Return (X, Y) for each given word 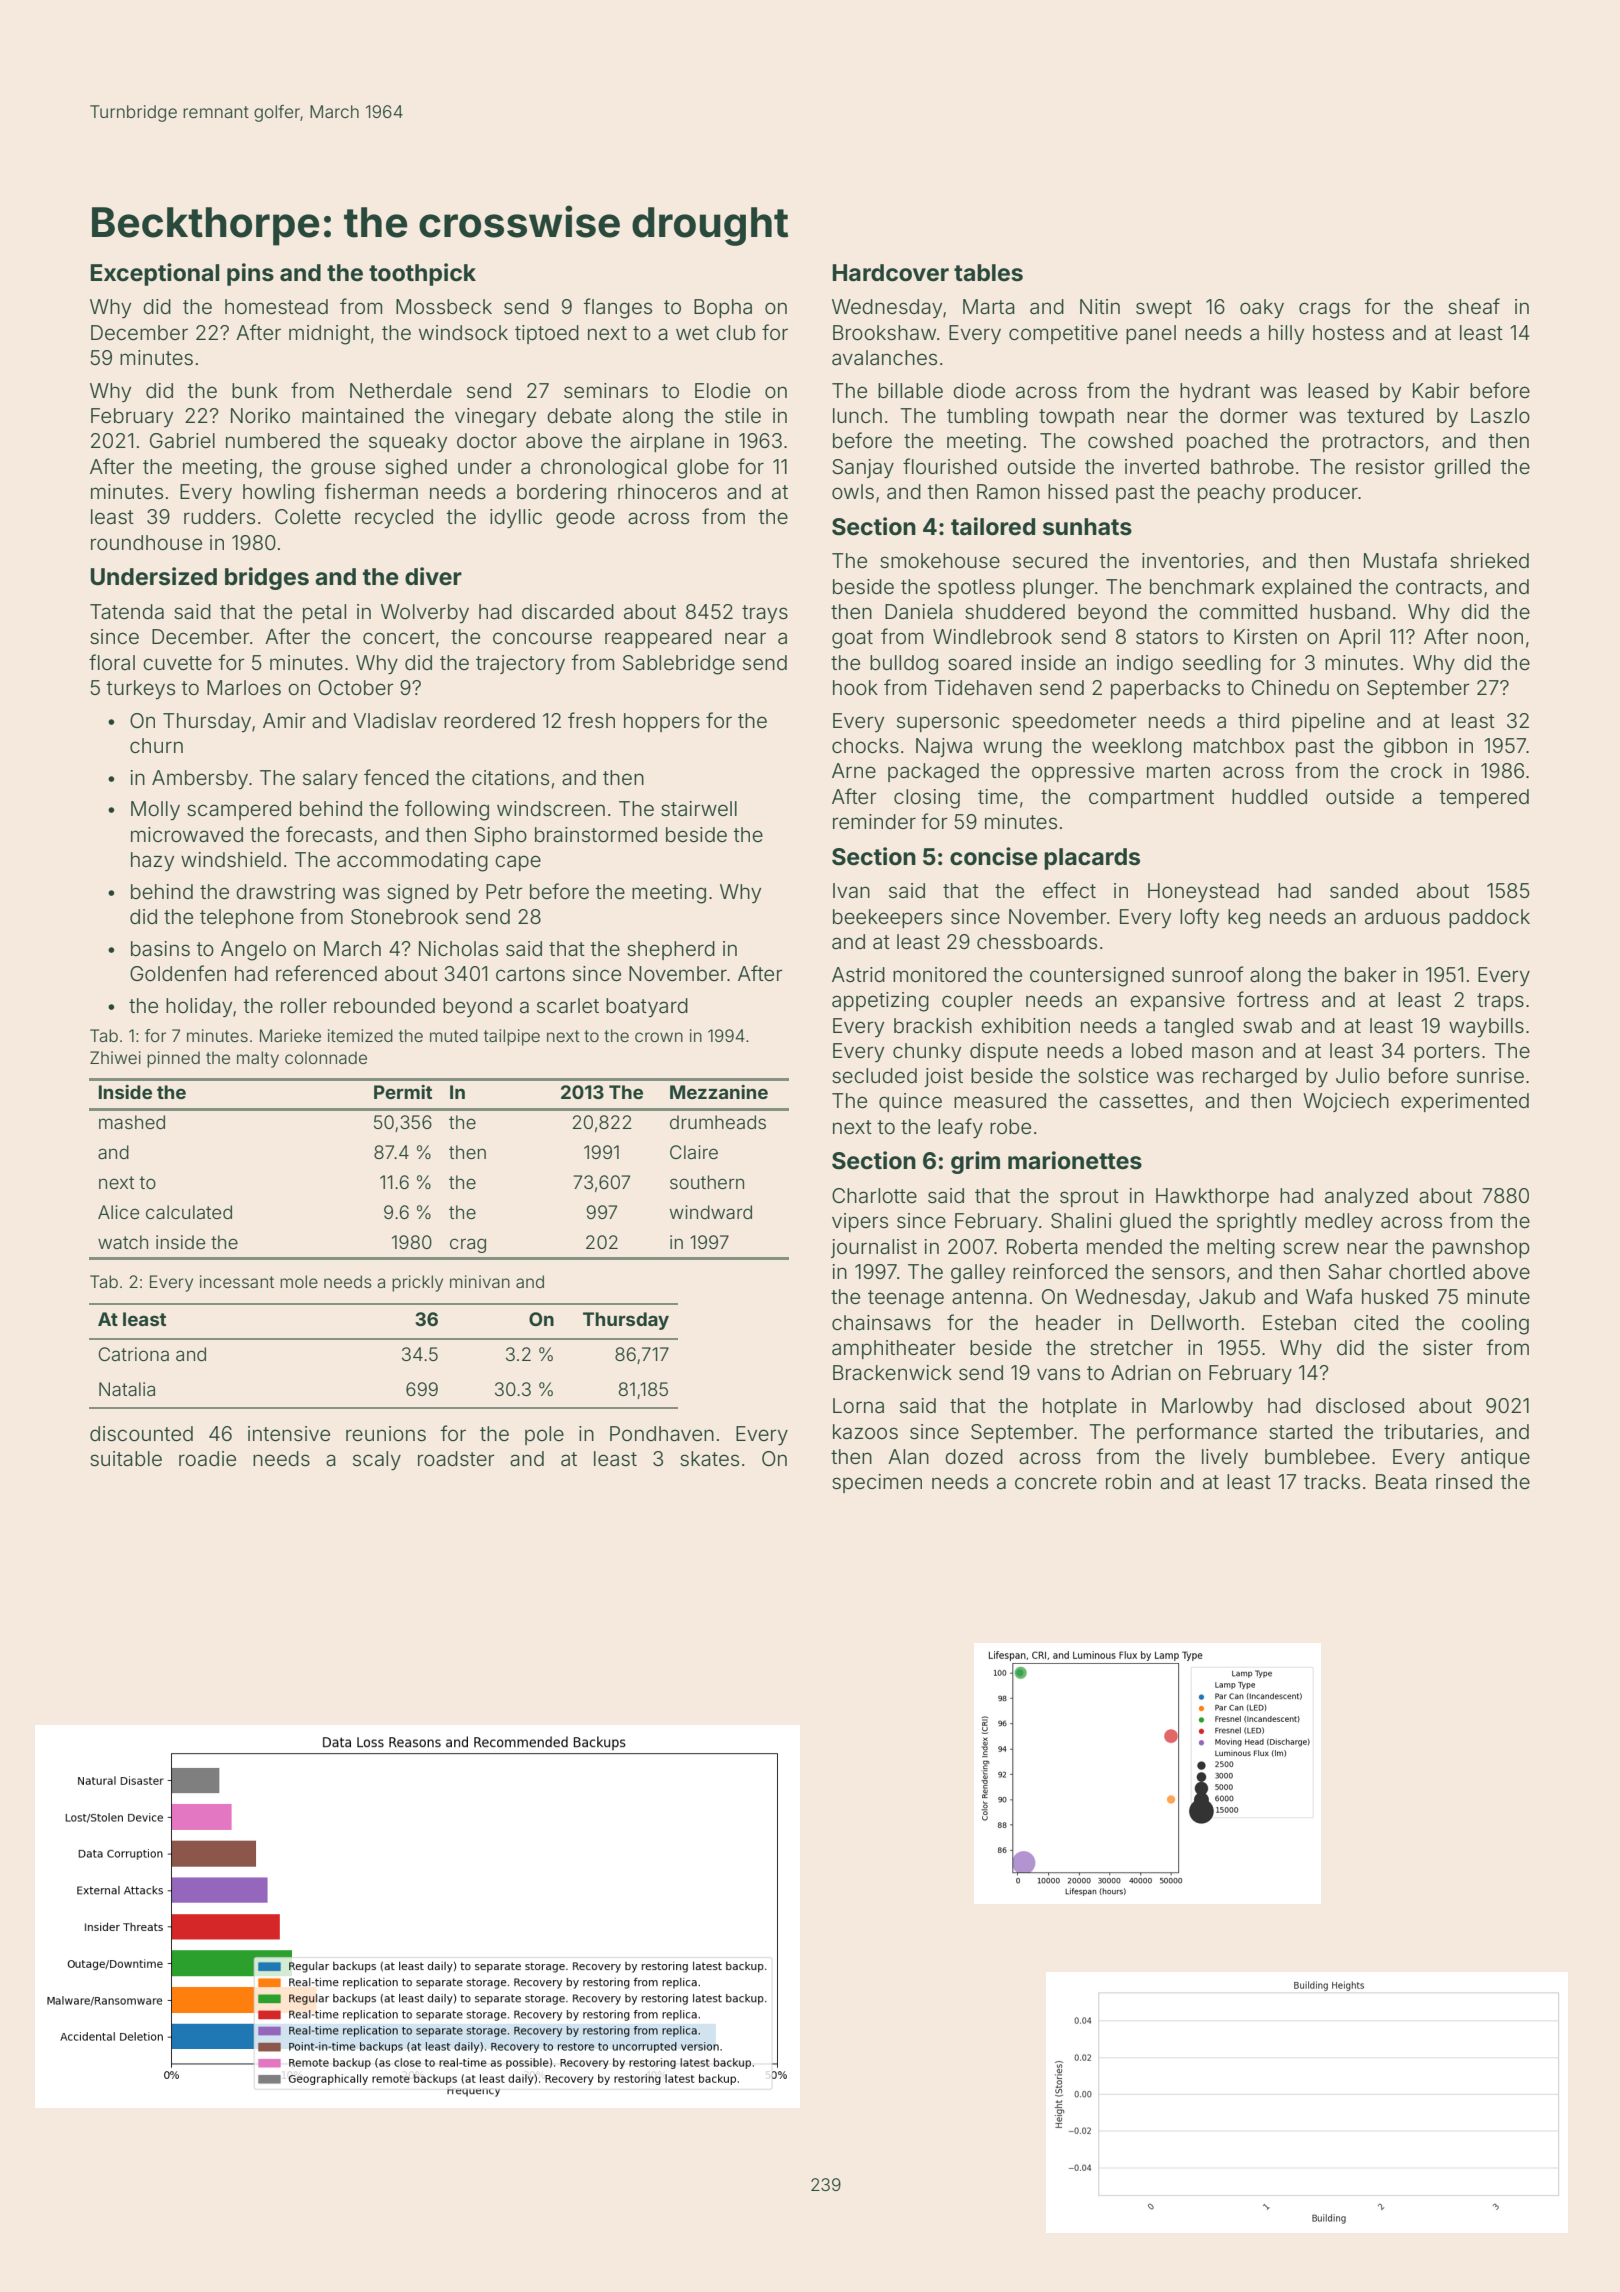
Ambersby (200, 779)
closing (927, 799)
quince (910, 1102)
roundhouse (146, 542)
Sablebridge (679, 665)
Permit (403, 1092)
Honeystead (1203, 892)
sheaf (1474, 306)
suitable (126, 1458)
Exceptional (155, 274)
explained (1306, 588)
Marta (989, 306)
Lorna (858, 1405)
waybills (1486, 1027)
